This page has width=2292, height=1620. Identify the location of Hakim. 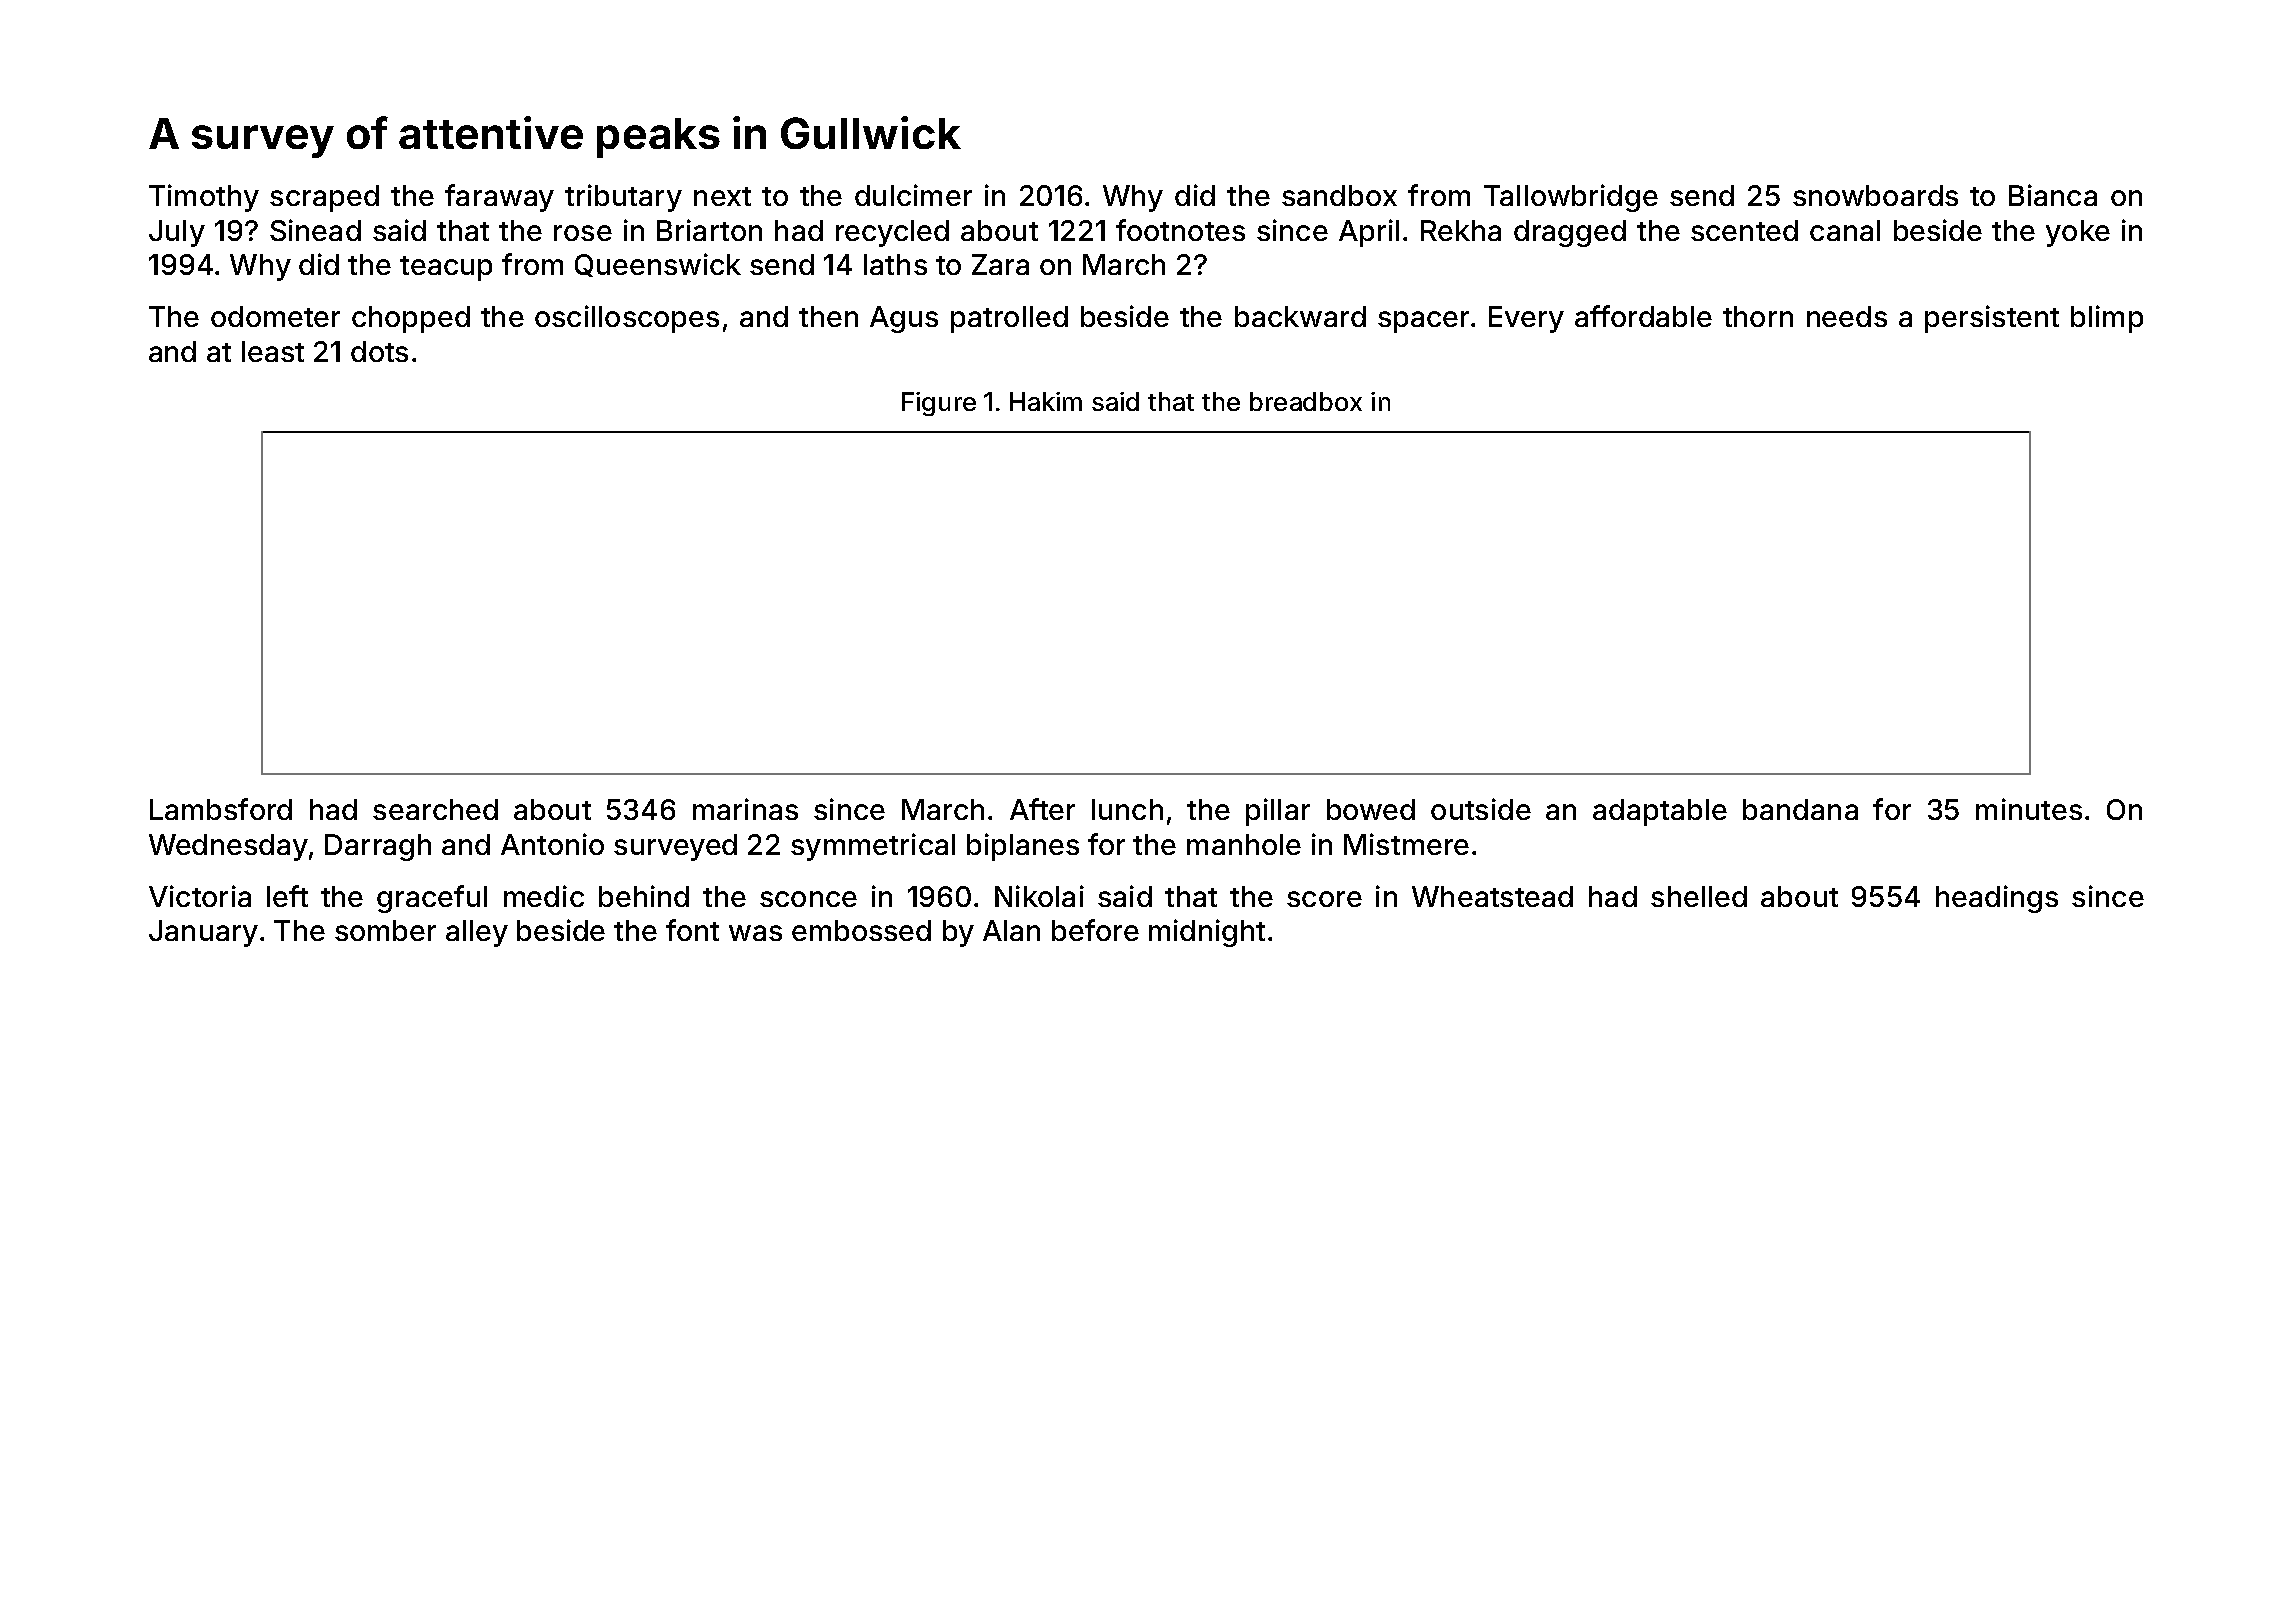
(1046, 401).
